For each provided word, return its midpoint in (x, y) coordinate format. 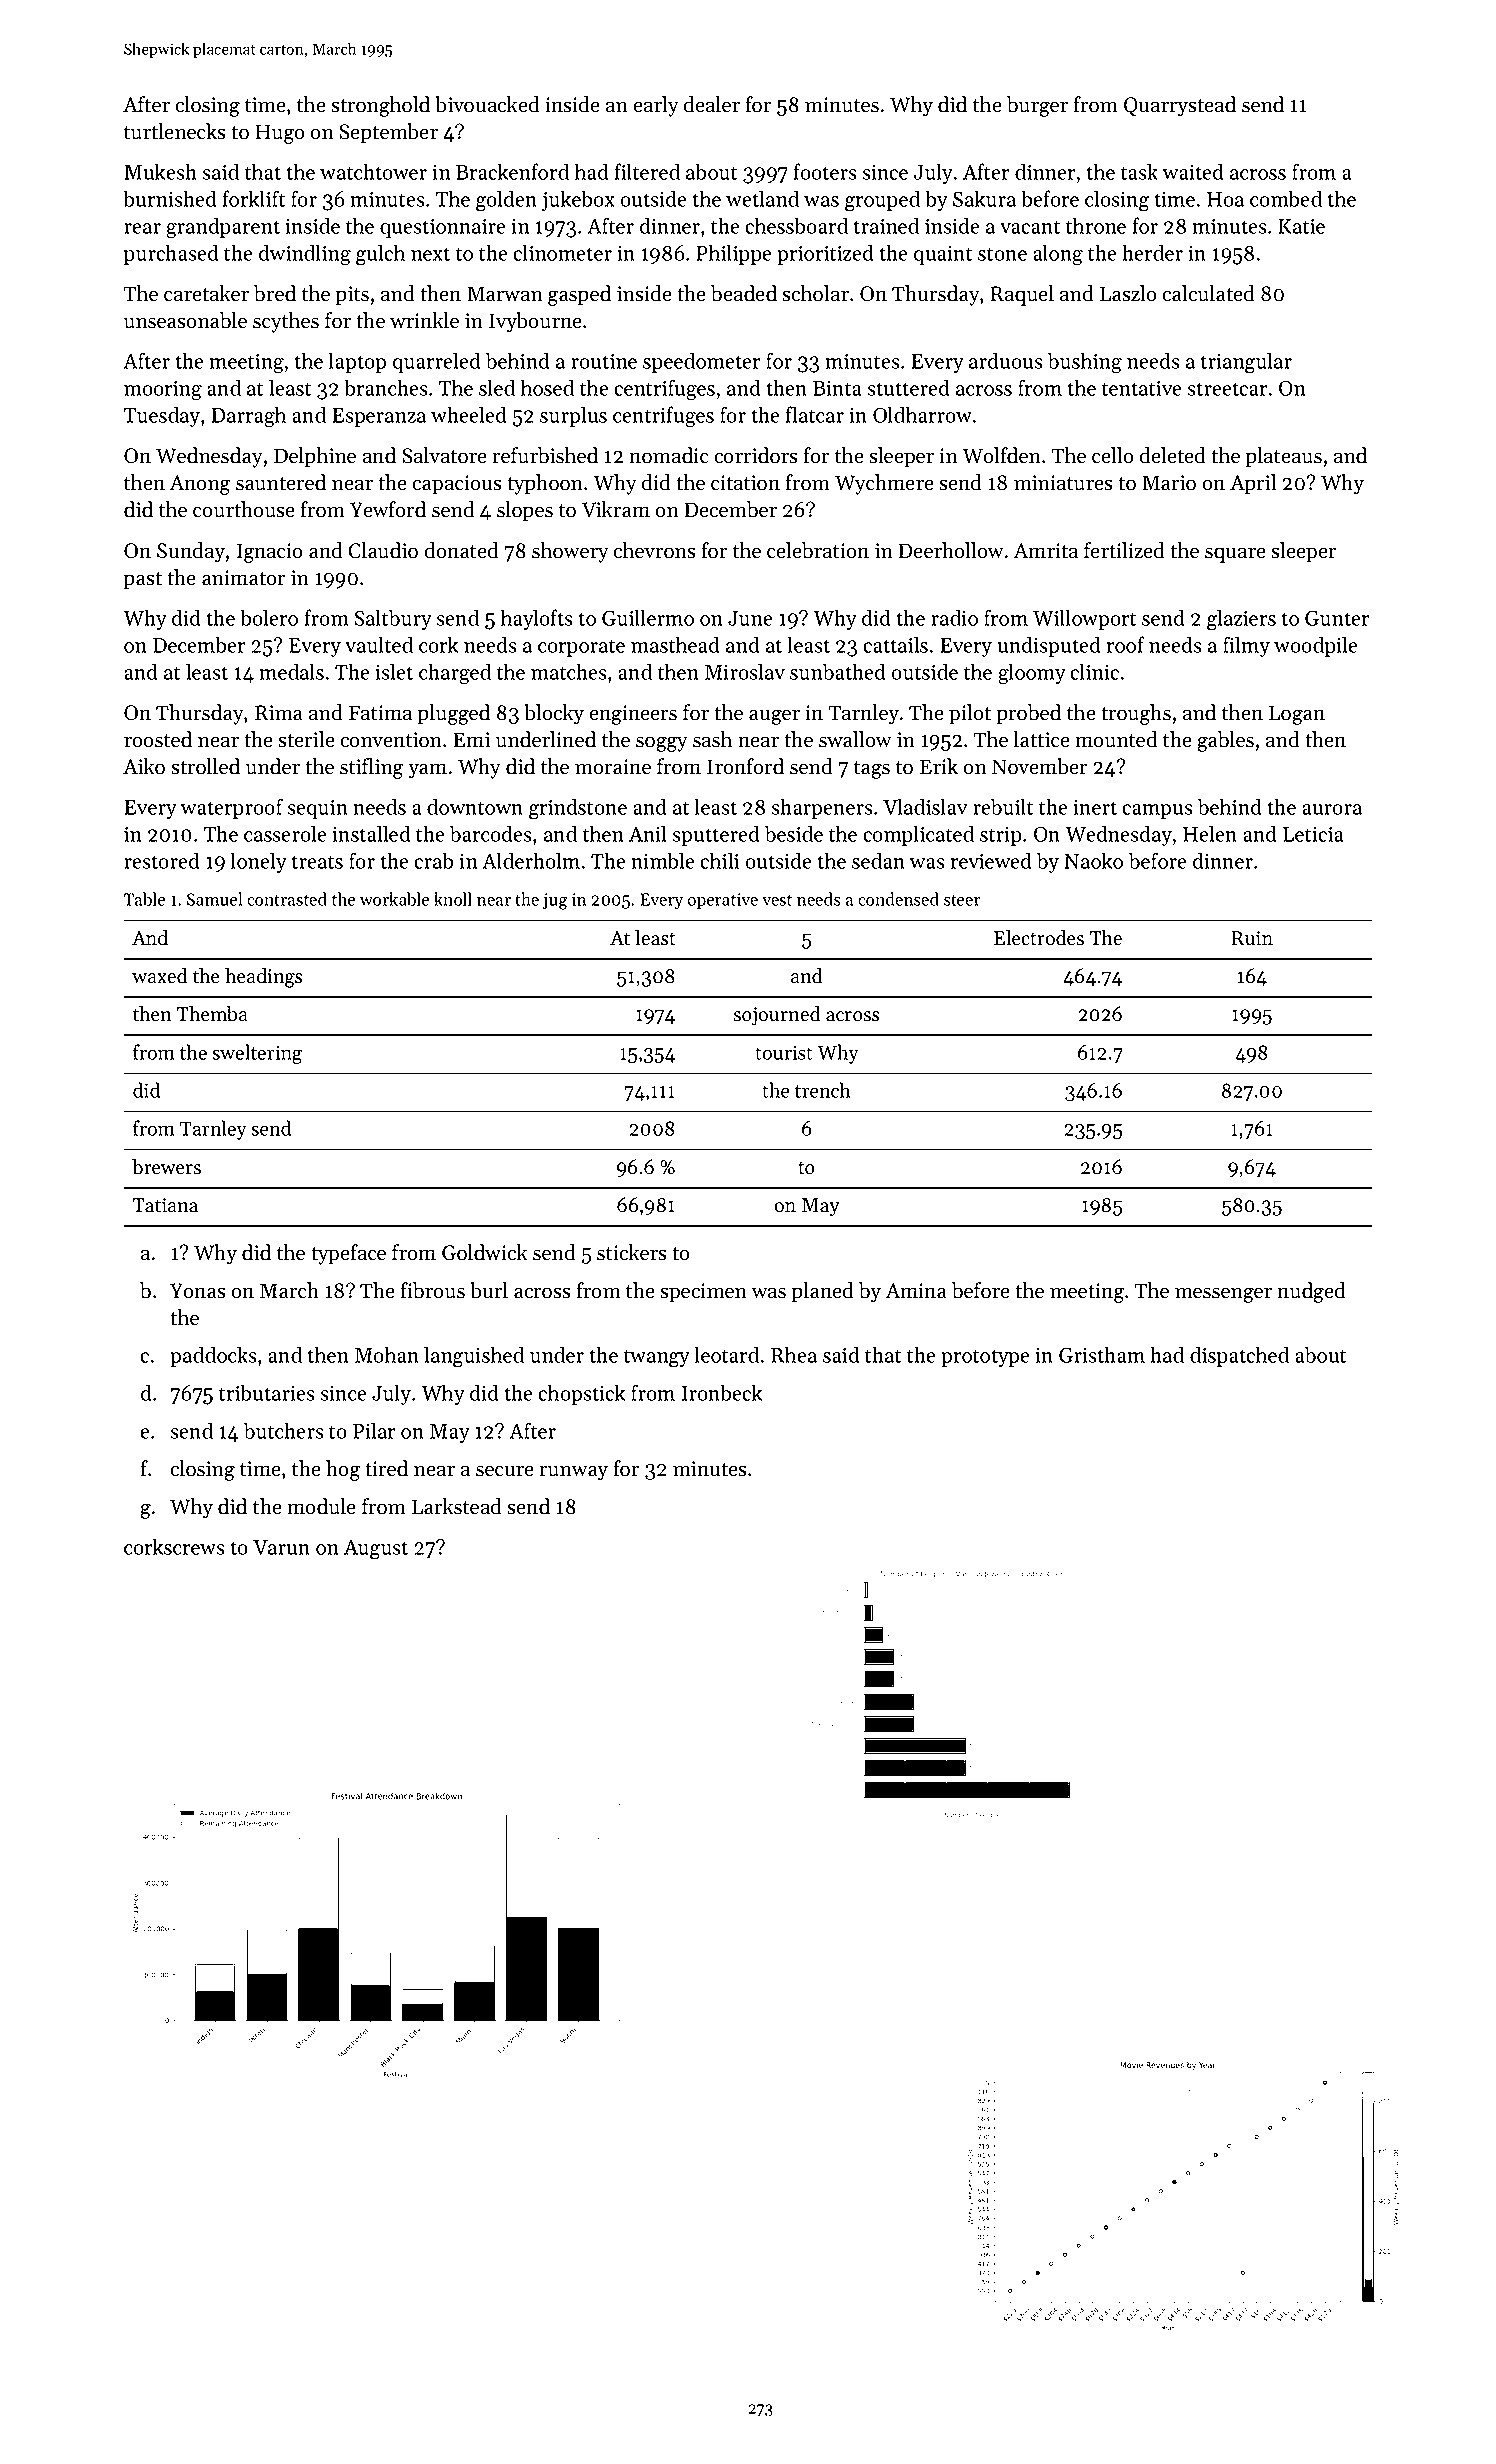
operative (722, 901)
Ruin (1252, 938)
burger (1037, 106)
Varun (281, 1547)
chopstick (581, 1394)
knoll (453, 899)
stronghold (380, 106)
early (656, 106)
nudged (1311, 1292)
